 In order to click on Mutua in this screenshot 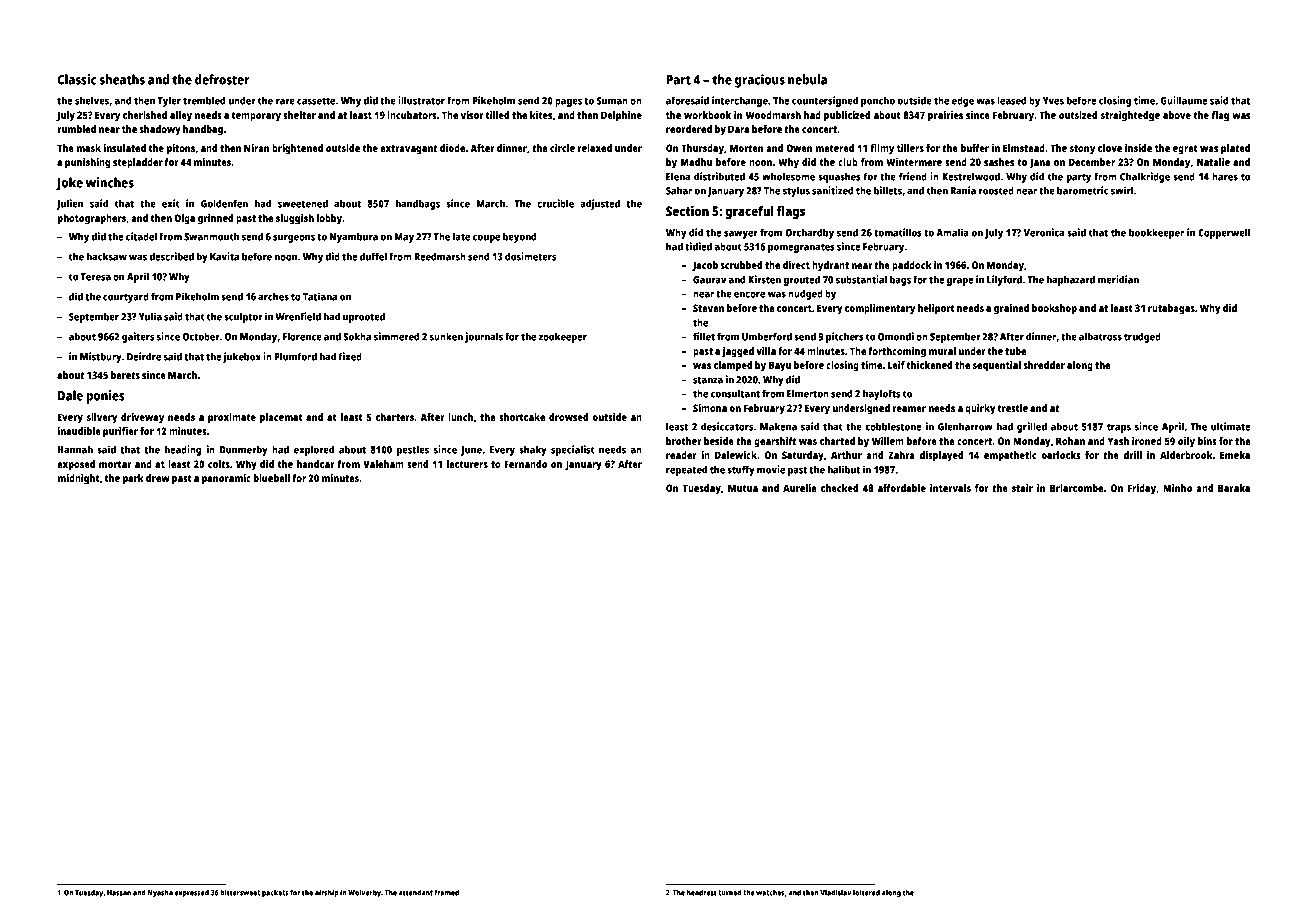, I will do `click(743, 488)`.
